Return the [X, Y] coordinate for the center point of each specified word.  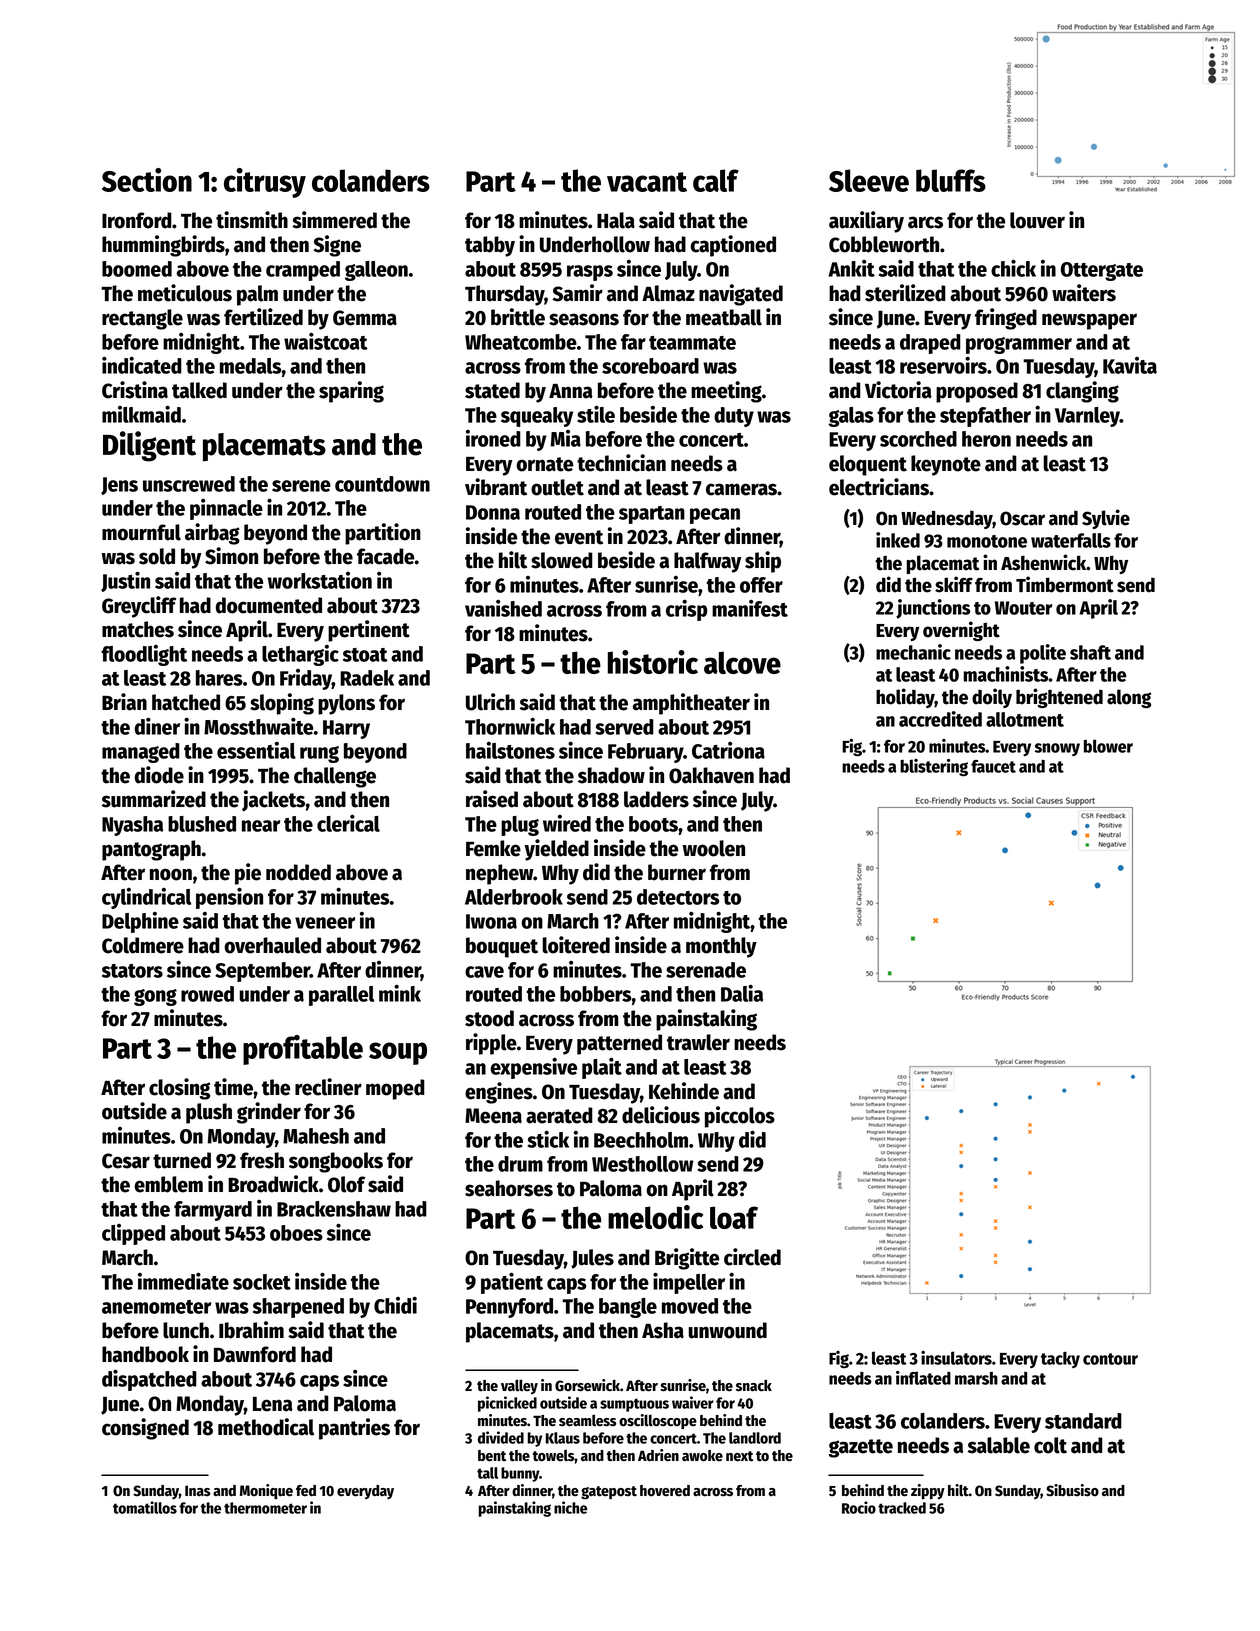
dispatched [149, 1380]
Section [147, 180]
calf [716, 180]
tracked [902, 1508]
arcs [925, 222]
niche [570, 1507]
